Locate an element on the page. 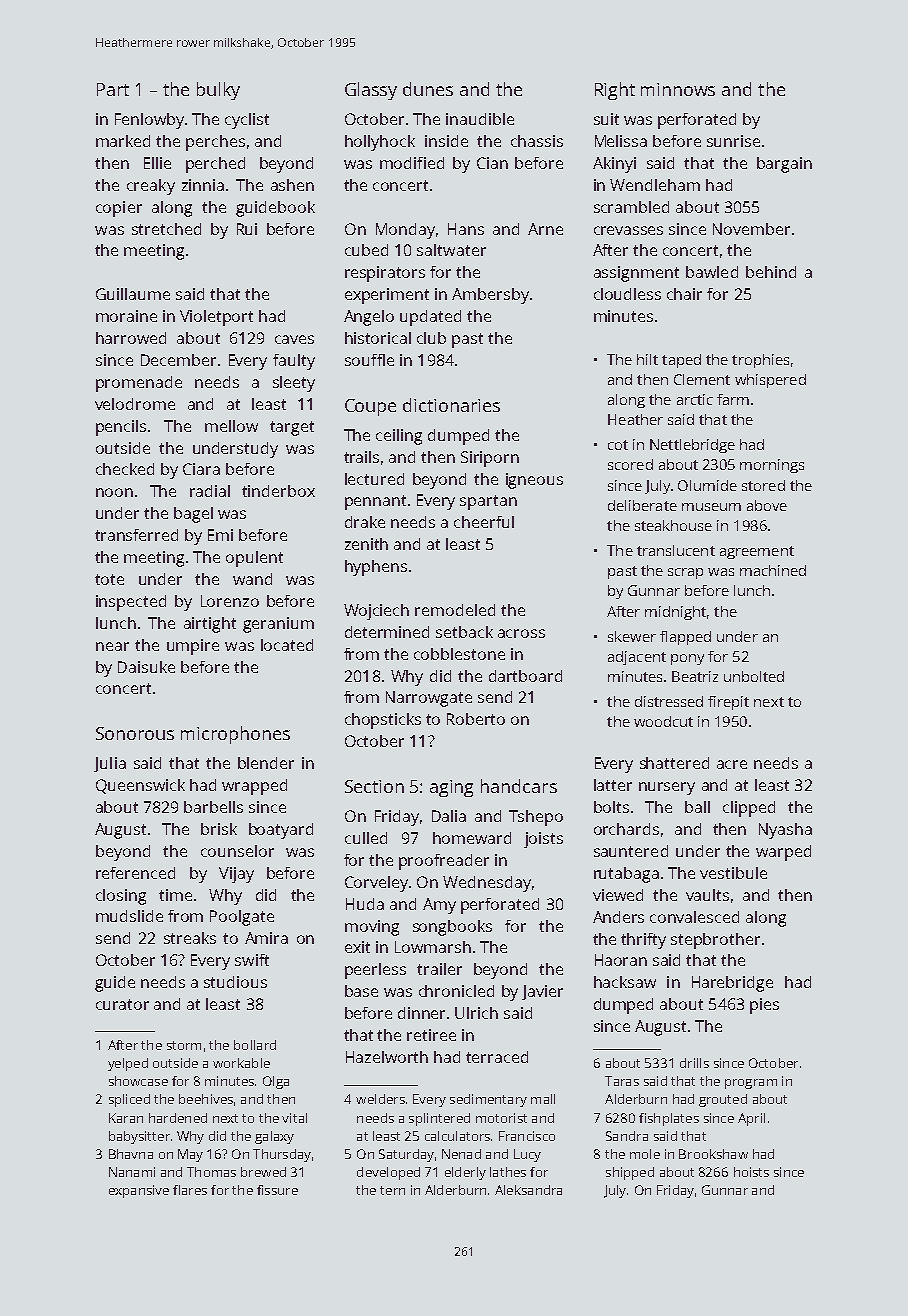  updated is located at coordinates (430, 318).
